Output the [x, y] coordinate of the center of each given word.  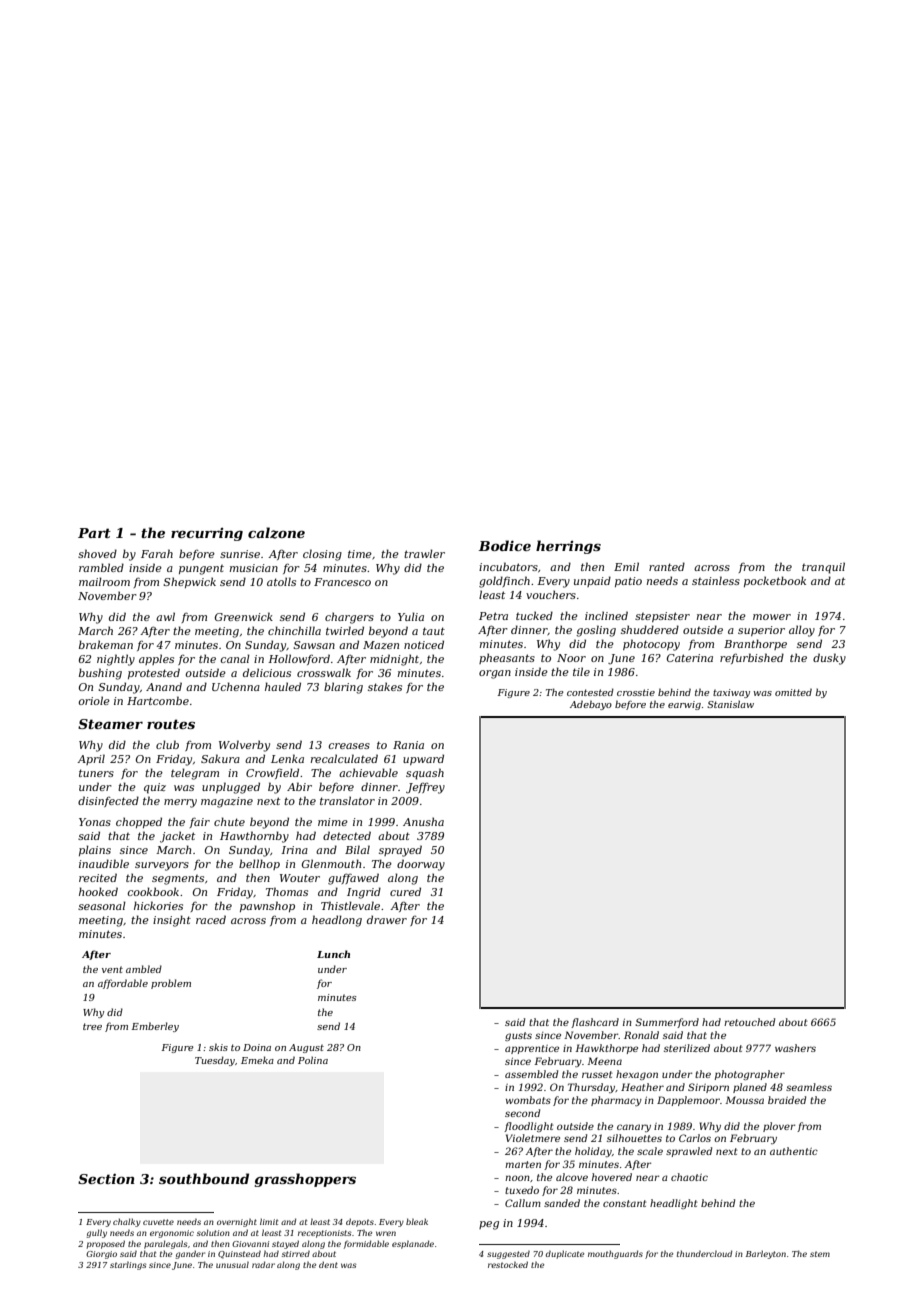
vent [112, 969]
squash [425, 774]
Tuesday [215, 1061]
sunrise [240, 554]
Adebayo [591, 705]
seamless [809, 1087]
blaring [343, 688]
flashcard [595, 1023]
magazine [227, 802]
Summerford [667, 1023]
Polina [313, 1060]
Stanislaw [730, 704]
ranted [667, 566]
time [360, 554]
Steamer [110, 724]
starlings [128, 1266]
